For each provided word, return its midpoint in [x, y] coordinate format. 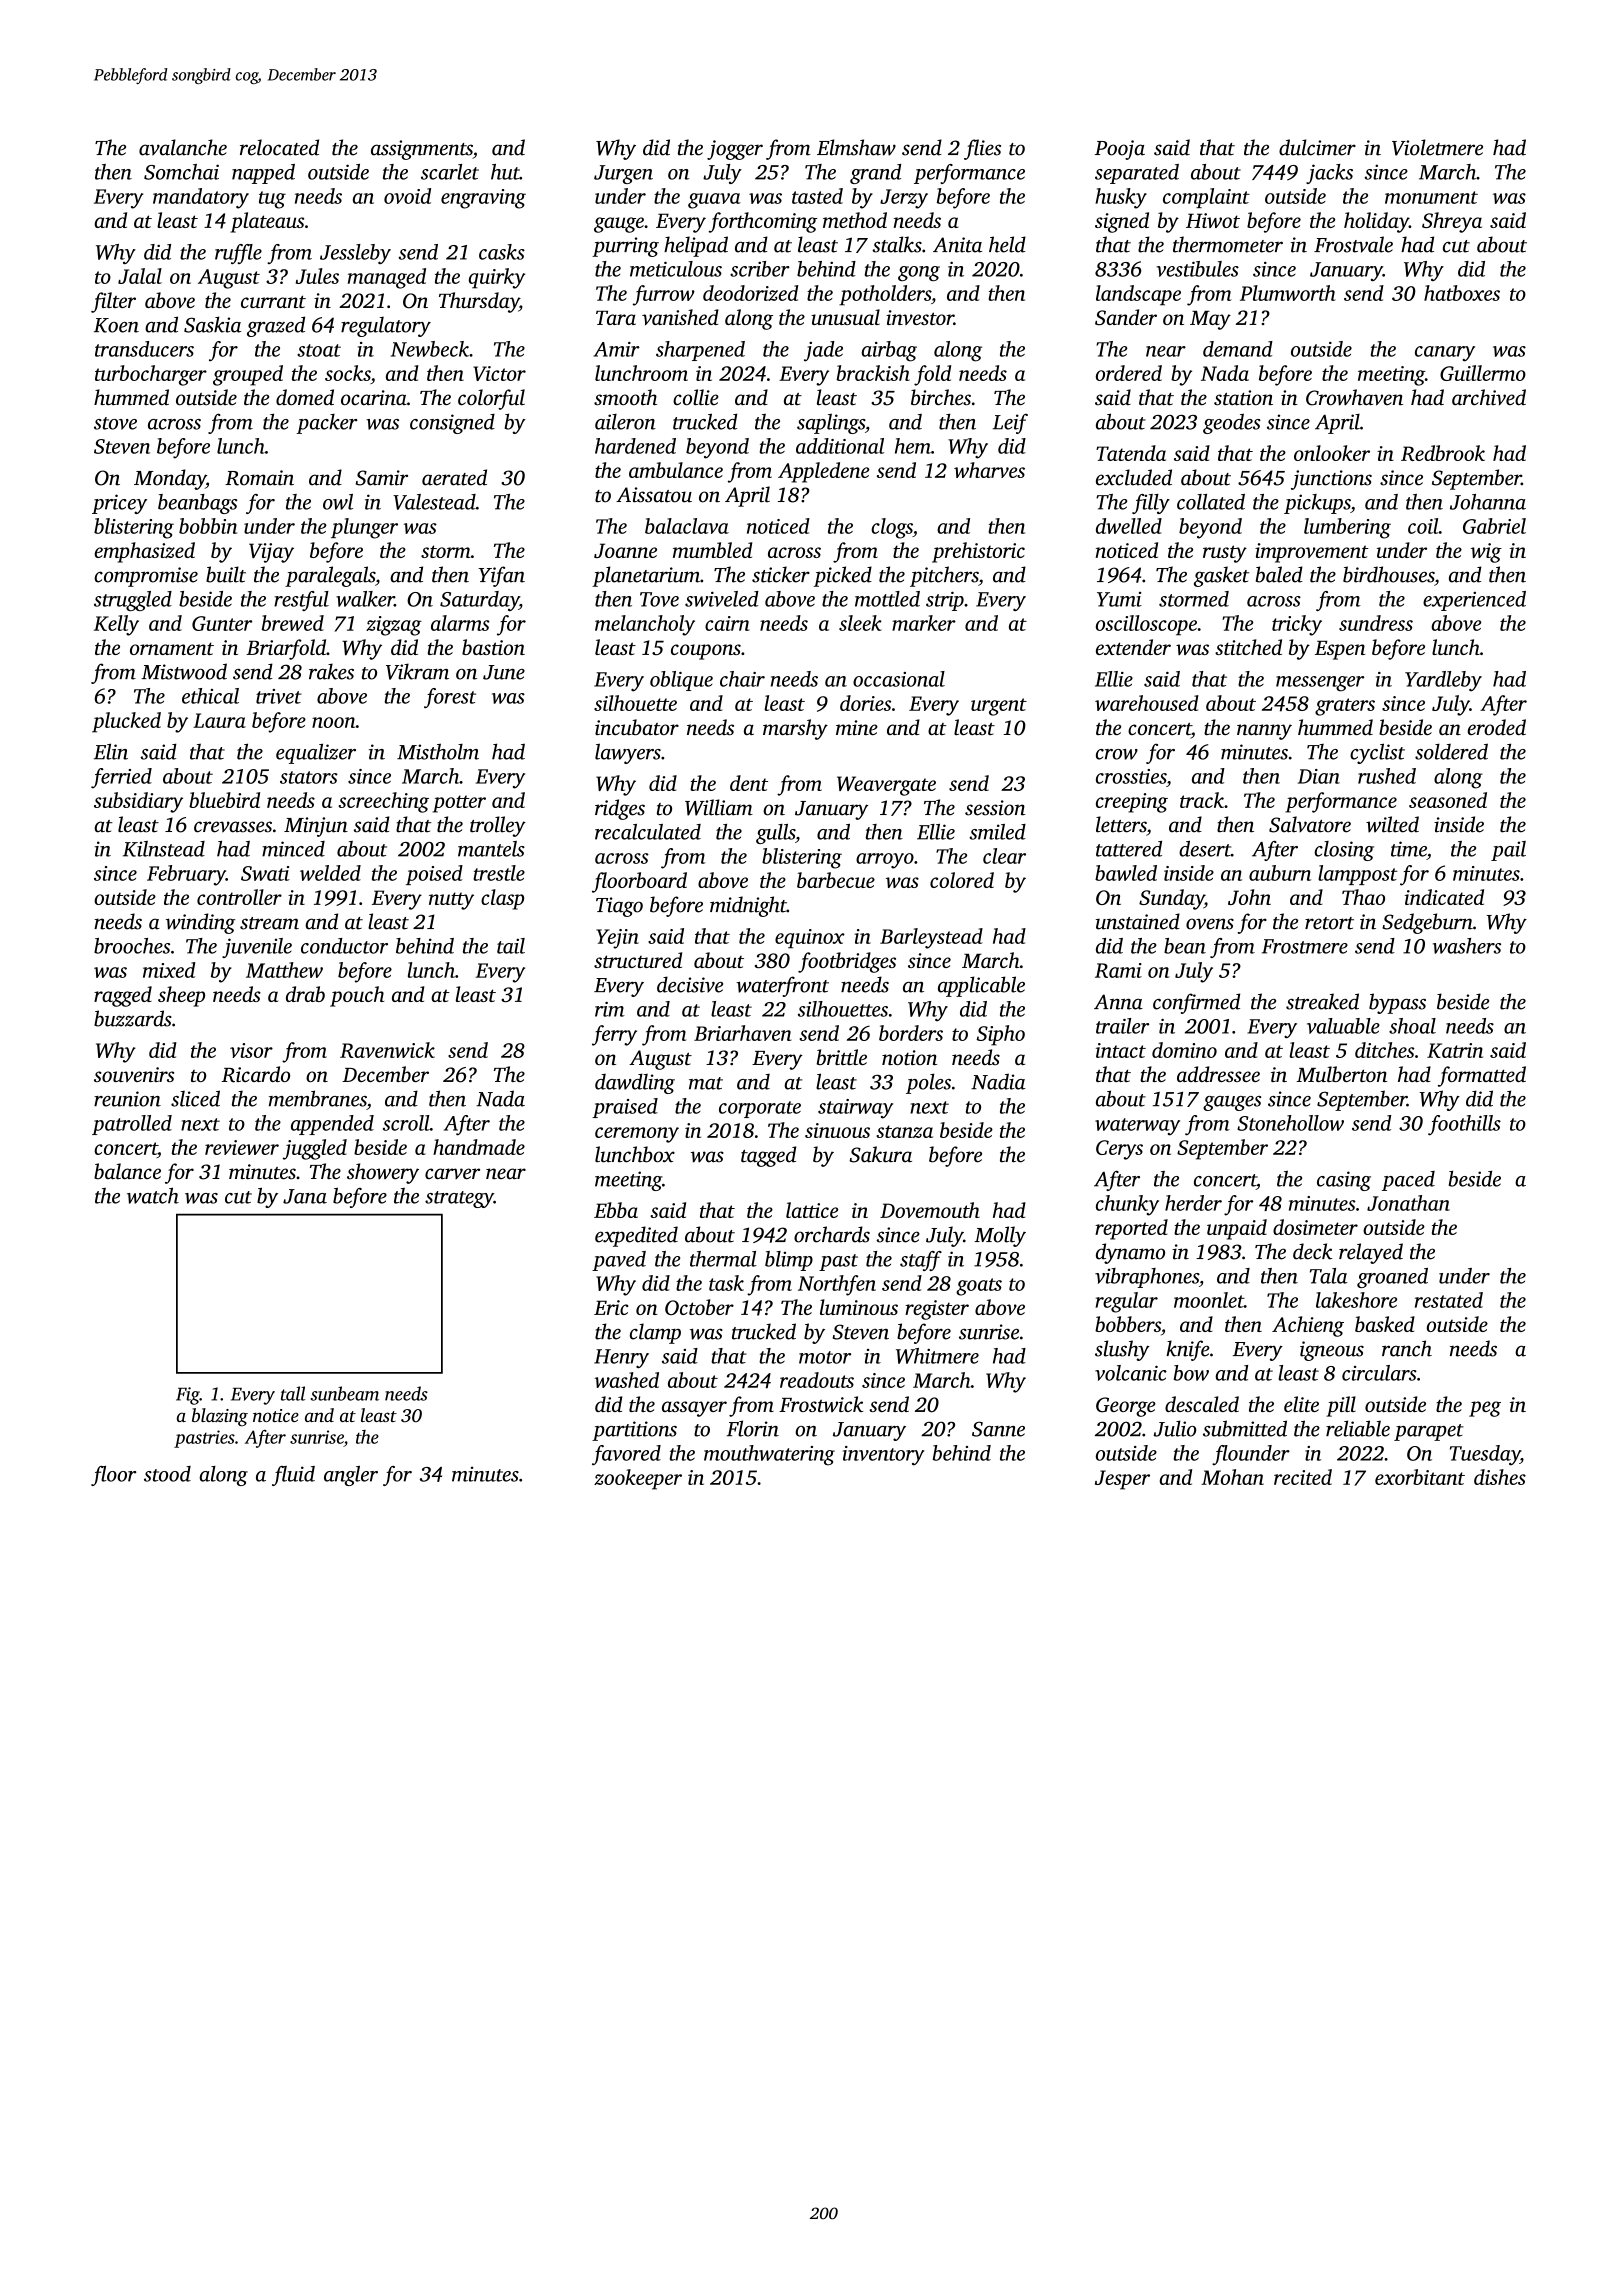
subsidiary [138, 802]
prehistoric [978, 552]
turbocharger [151, 375]
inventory [884, 1456]
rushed [1387, 776]
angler [351, 1476]
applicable [981, 986]
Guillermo [1483, 373]
